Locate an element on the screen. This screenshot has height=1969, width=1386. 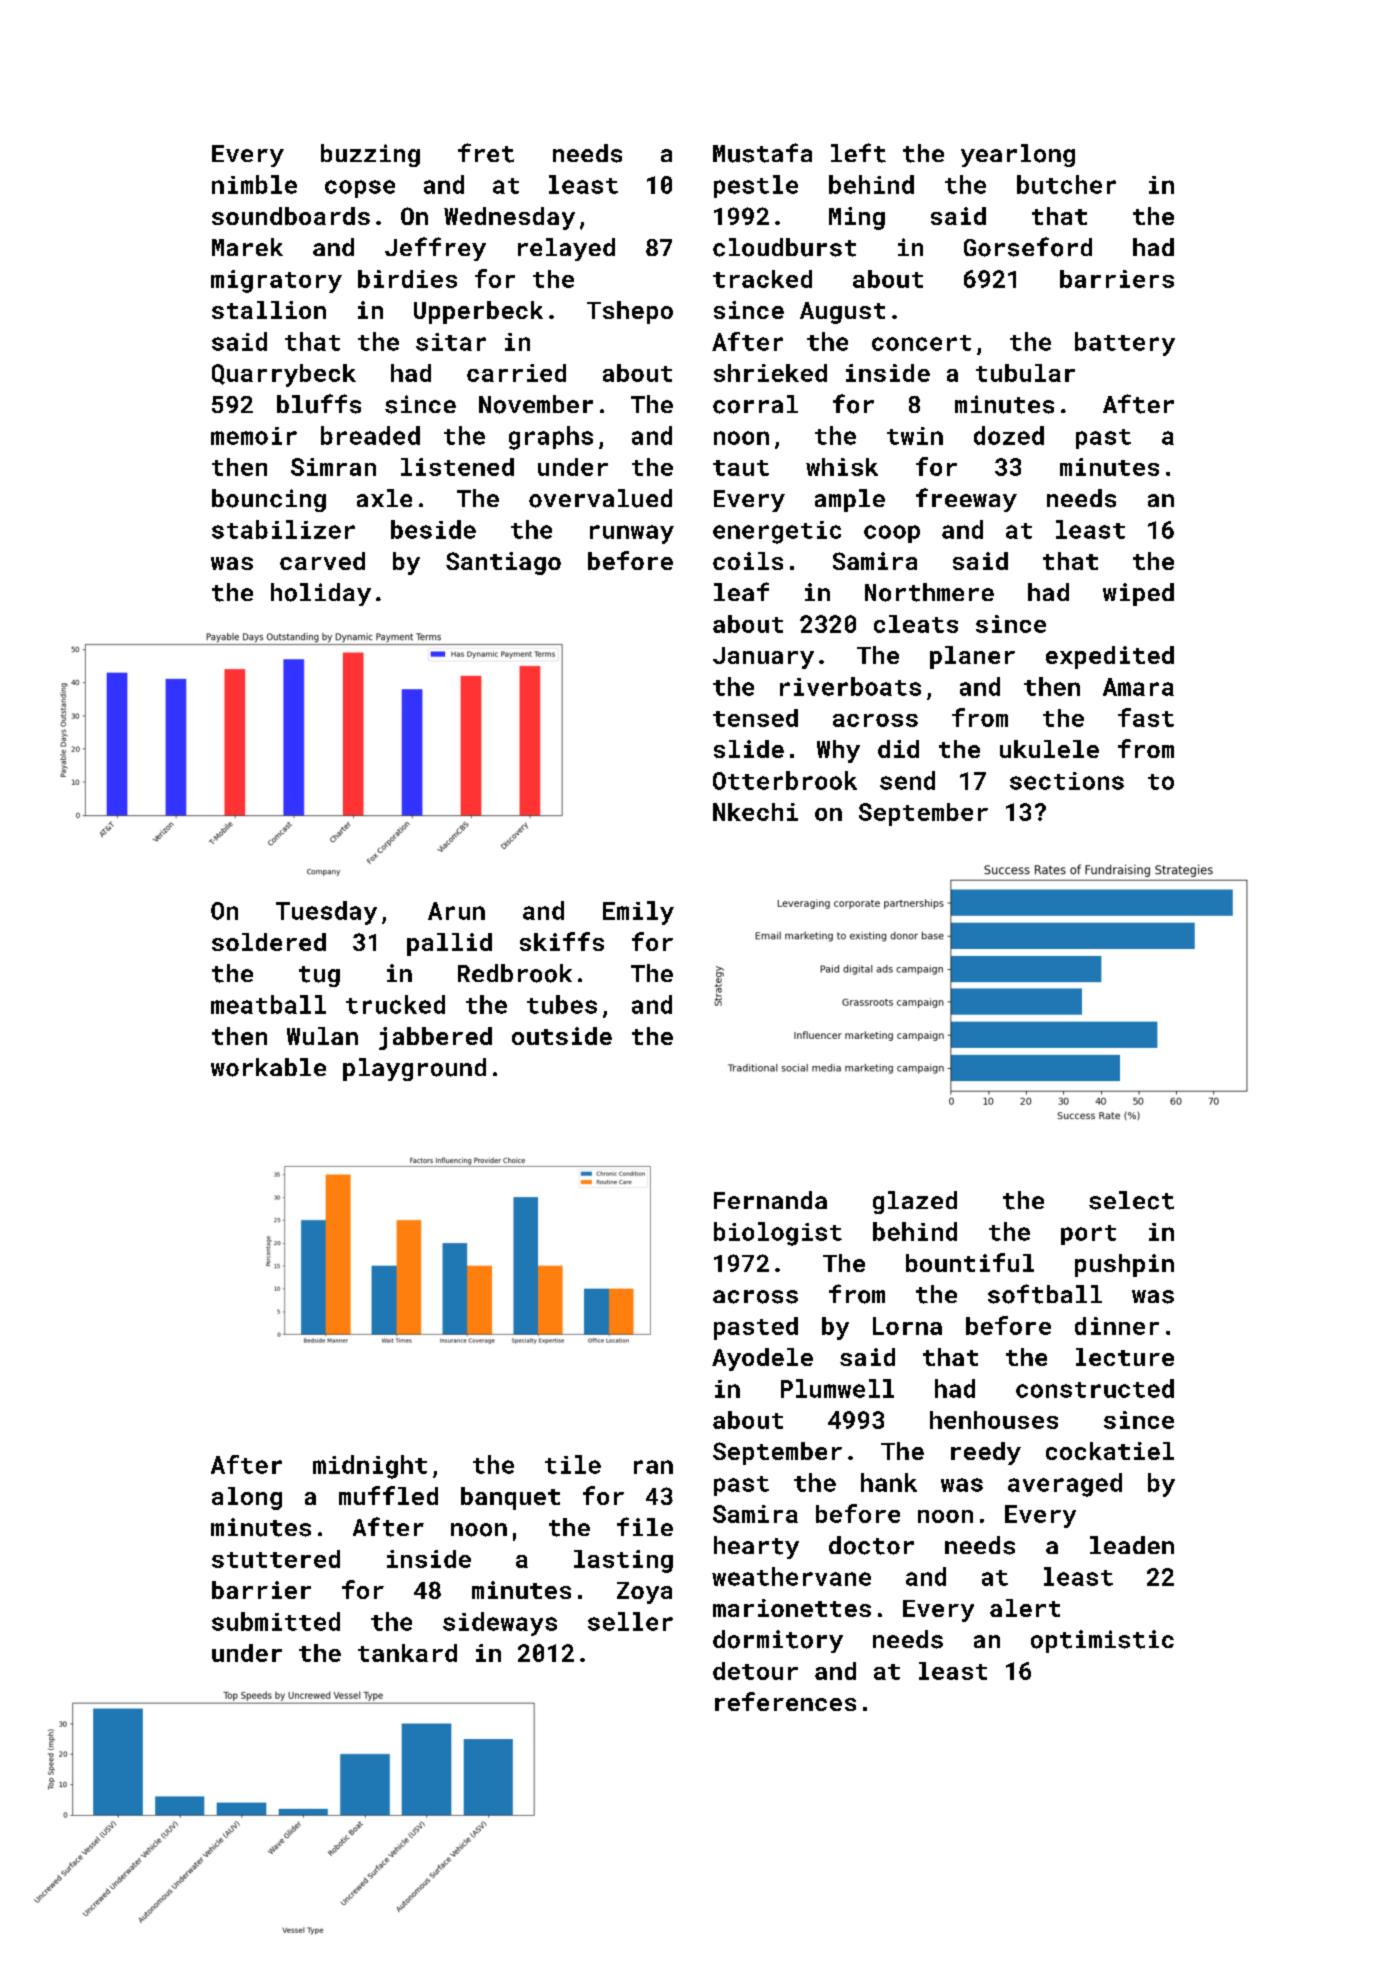
Arun is located at coordinates (456, 911).
